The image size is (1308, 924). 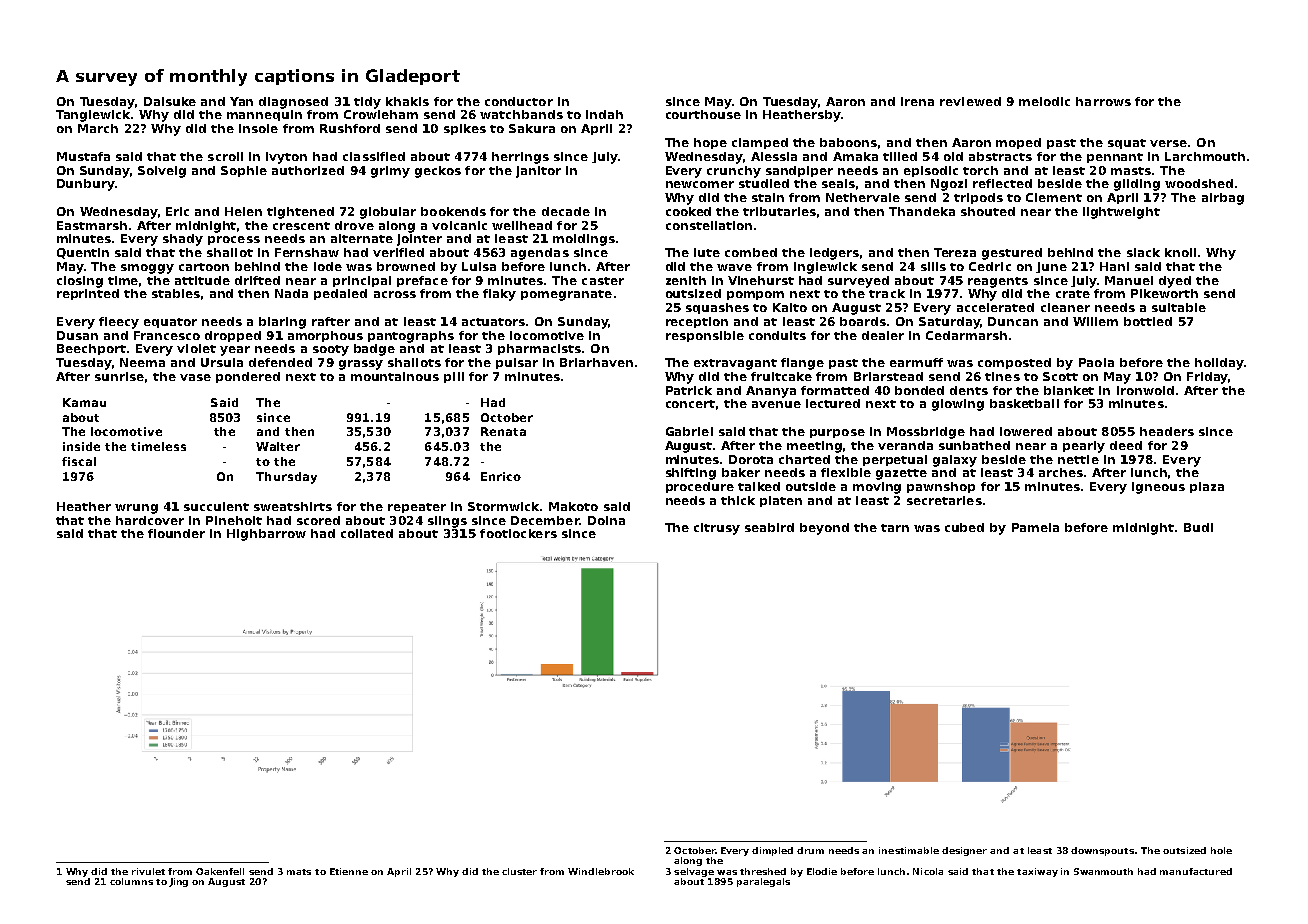 I want to click on conductor, so click(x=519, y=101).
